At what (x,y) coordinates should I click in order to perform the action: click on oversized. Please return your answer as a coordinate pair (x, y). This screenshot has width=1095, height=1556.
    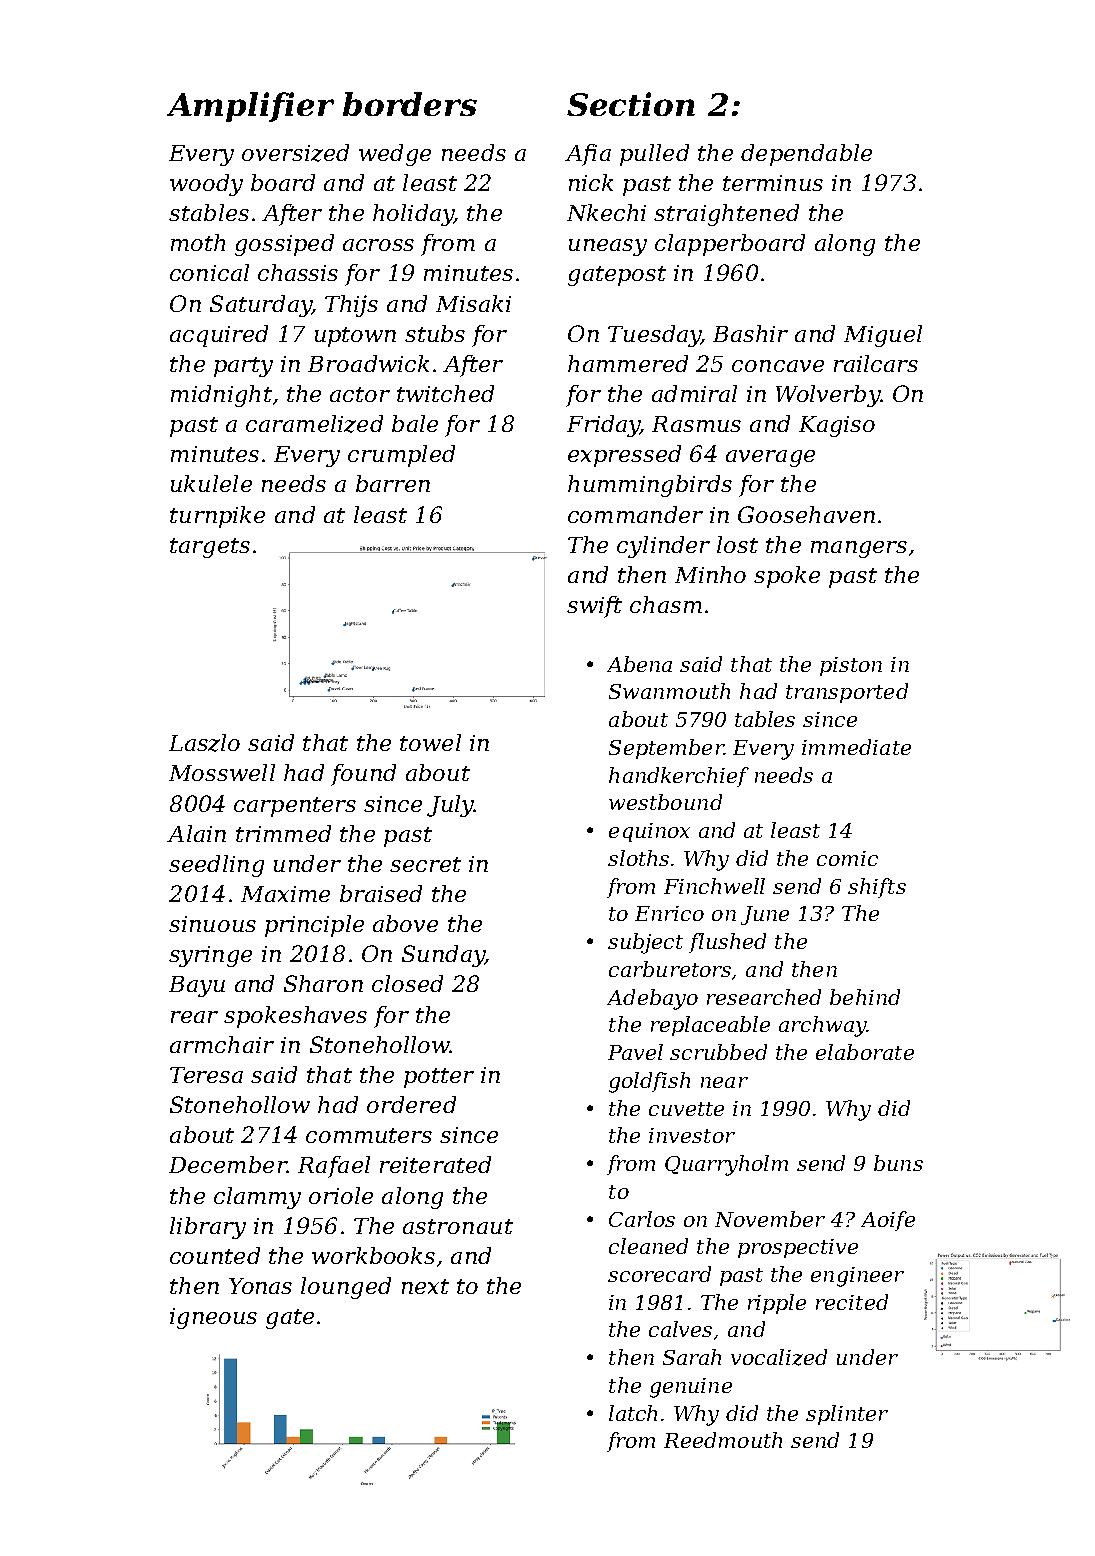
    Looking at the image, I should click on (295, 153).
